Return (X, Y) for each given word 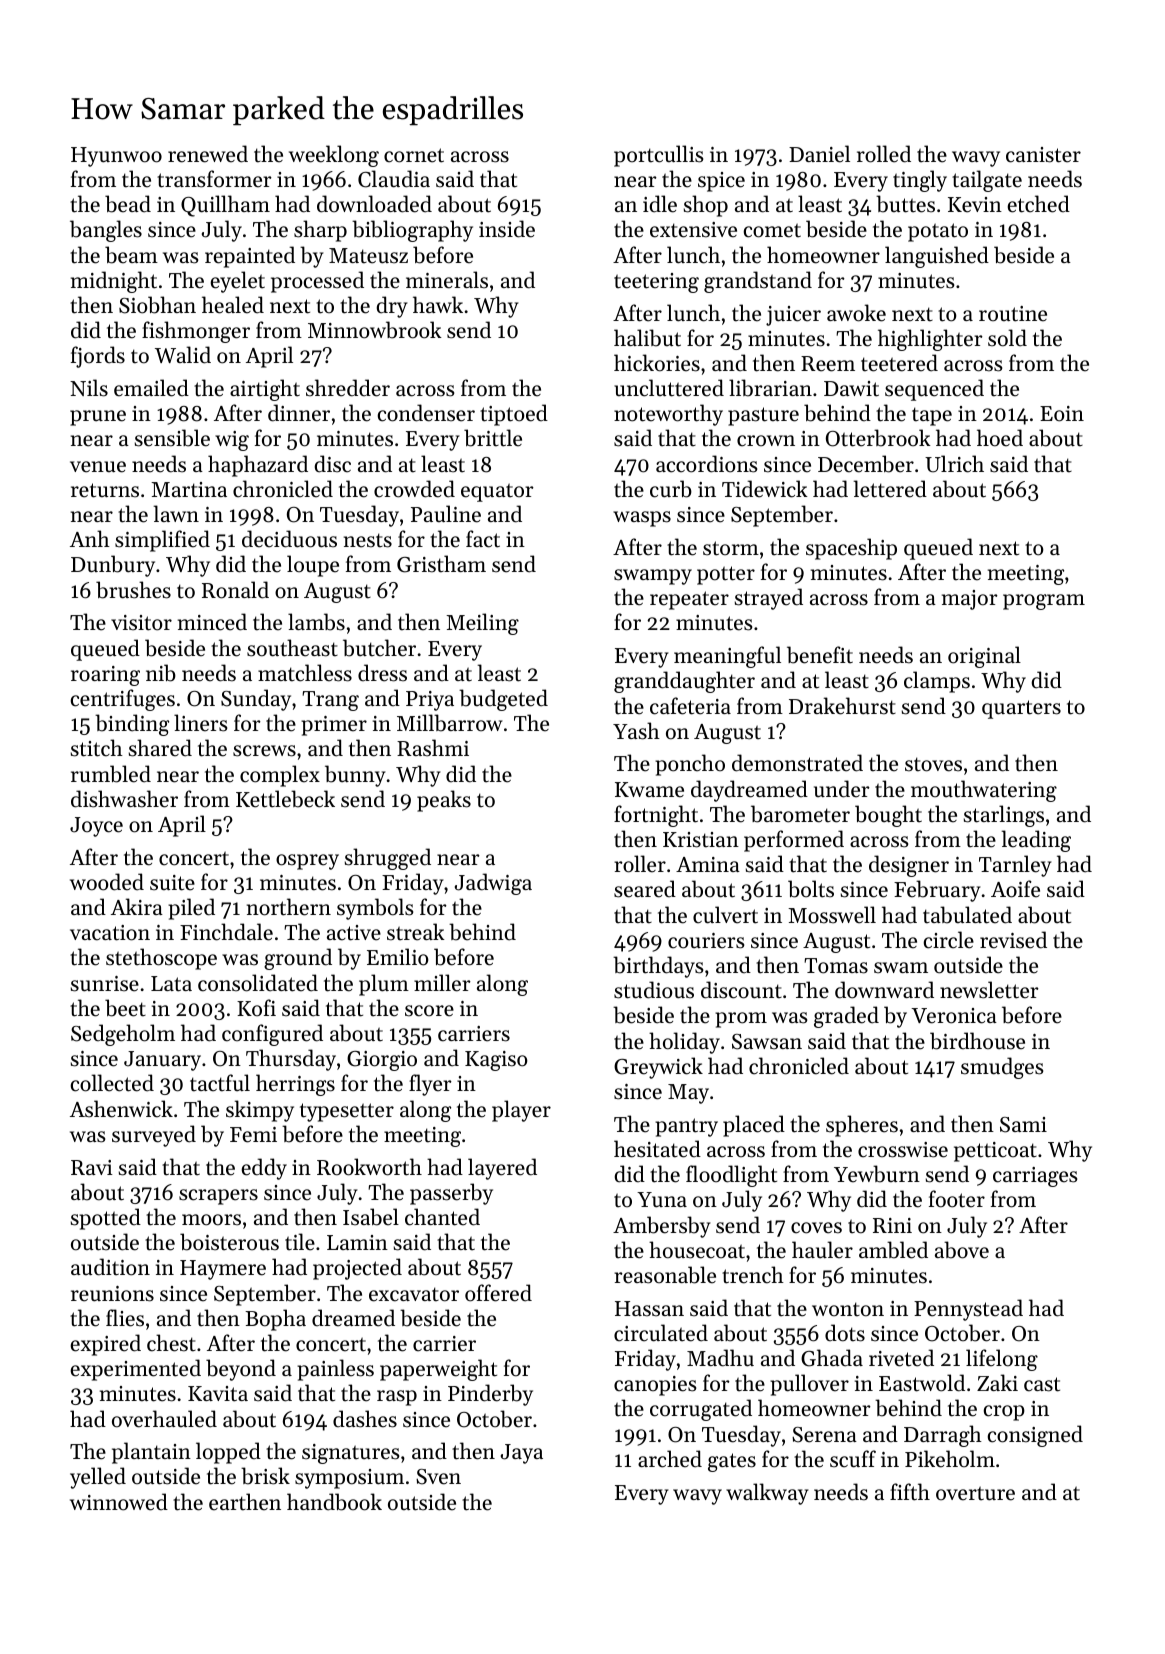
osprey (307, 862)
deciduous (289, 539)
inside (507, 229)
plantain (151, 1453)
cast (1042, 1384)
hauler (822, 1250)
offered (498, 1293)
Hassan (649, 1309)
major (970, 600)
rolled (884, 154)
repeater (689, 600)
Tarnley (1015, 866)
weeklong (334, 156)
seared (645, 889)
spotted (106, 1219)
